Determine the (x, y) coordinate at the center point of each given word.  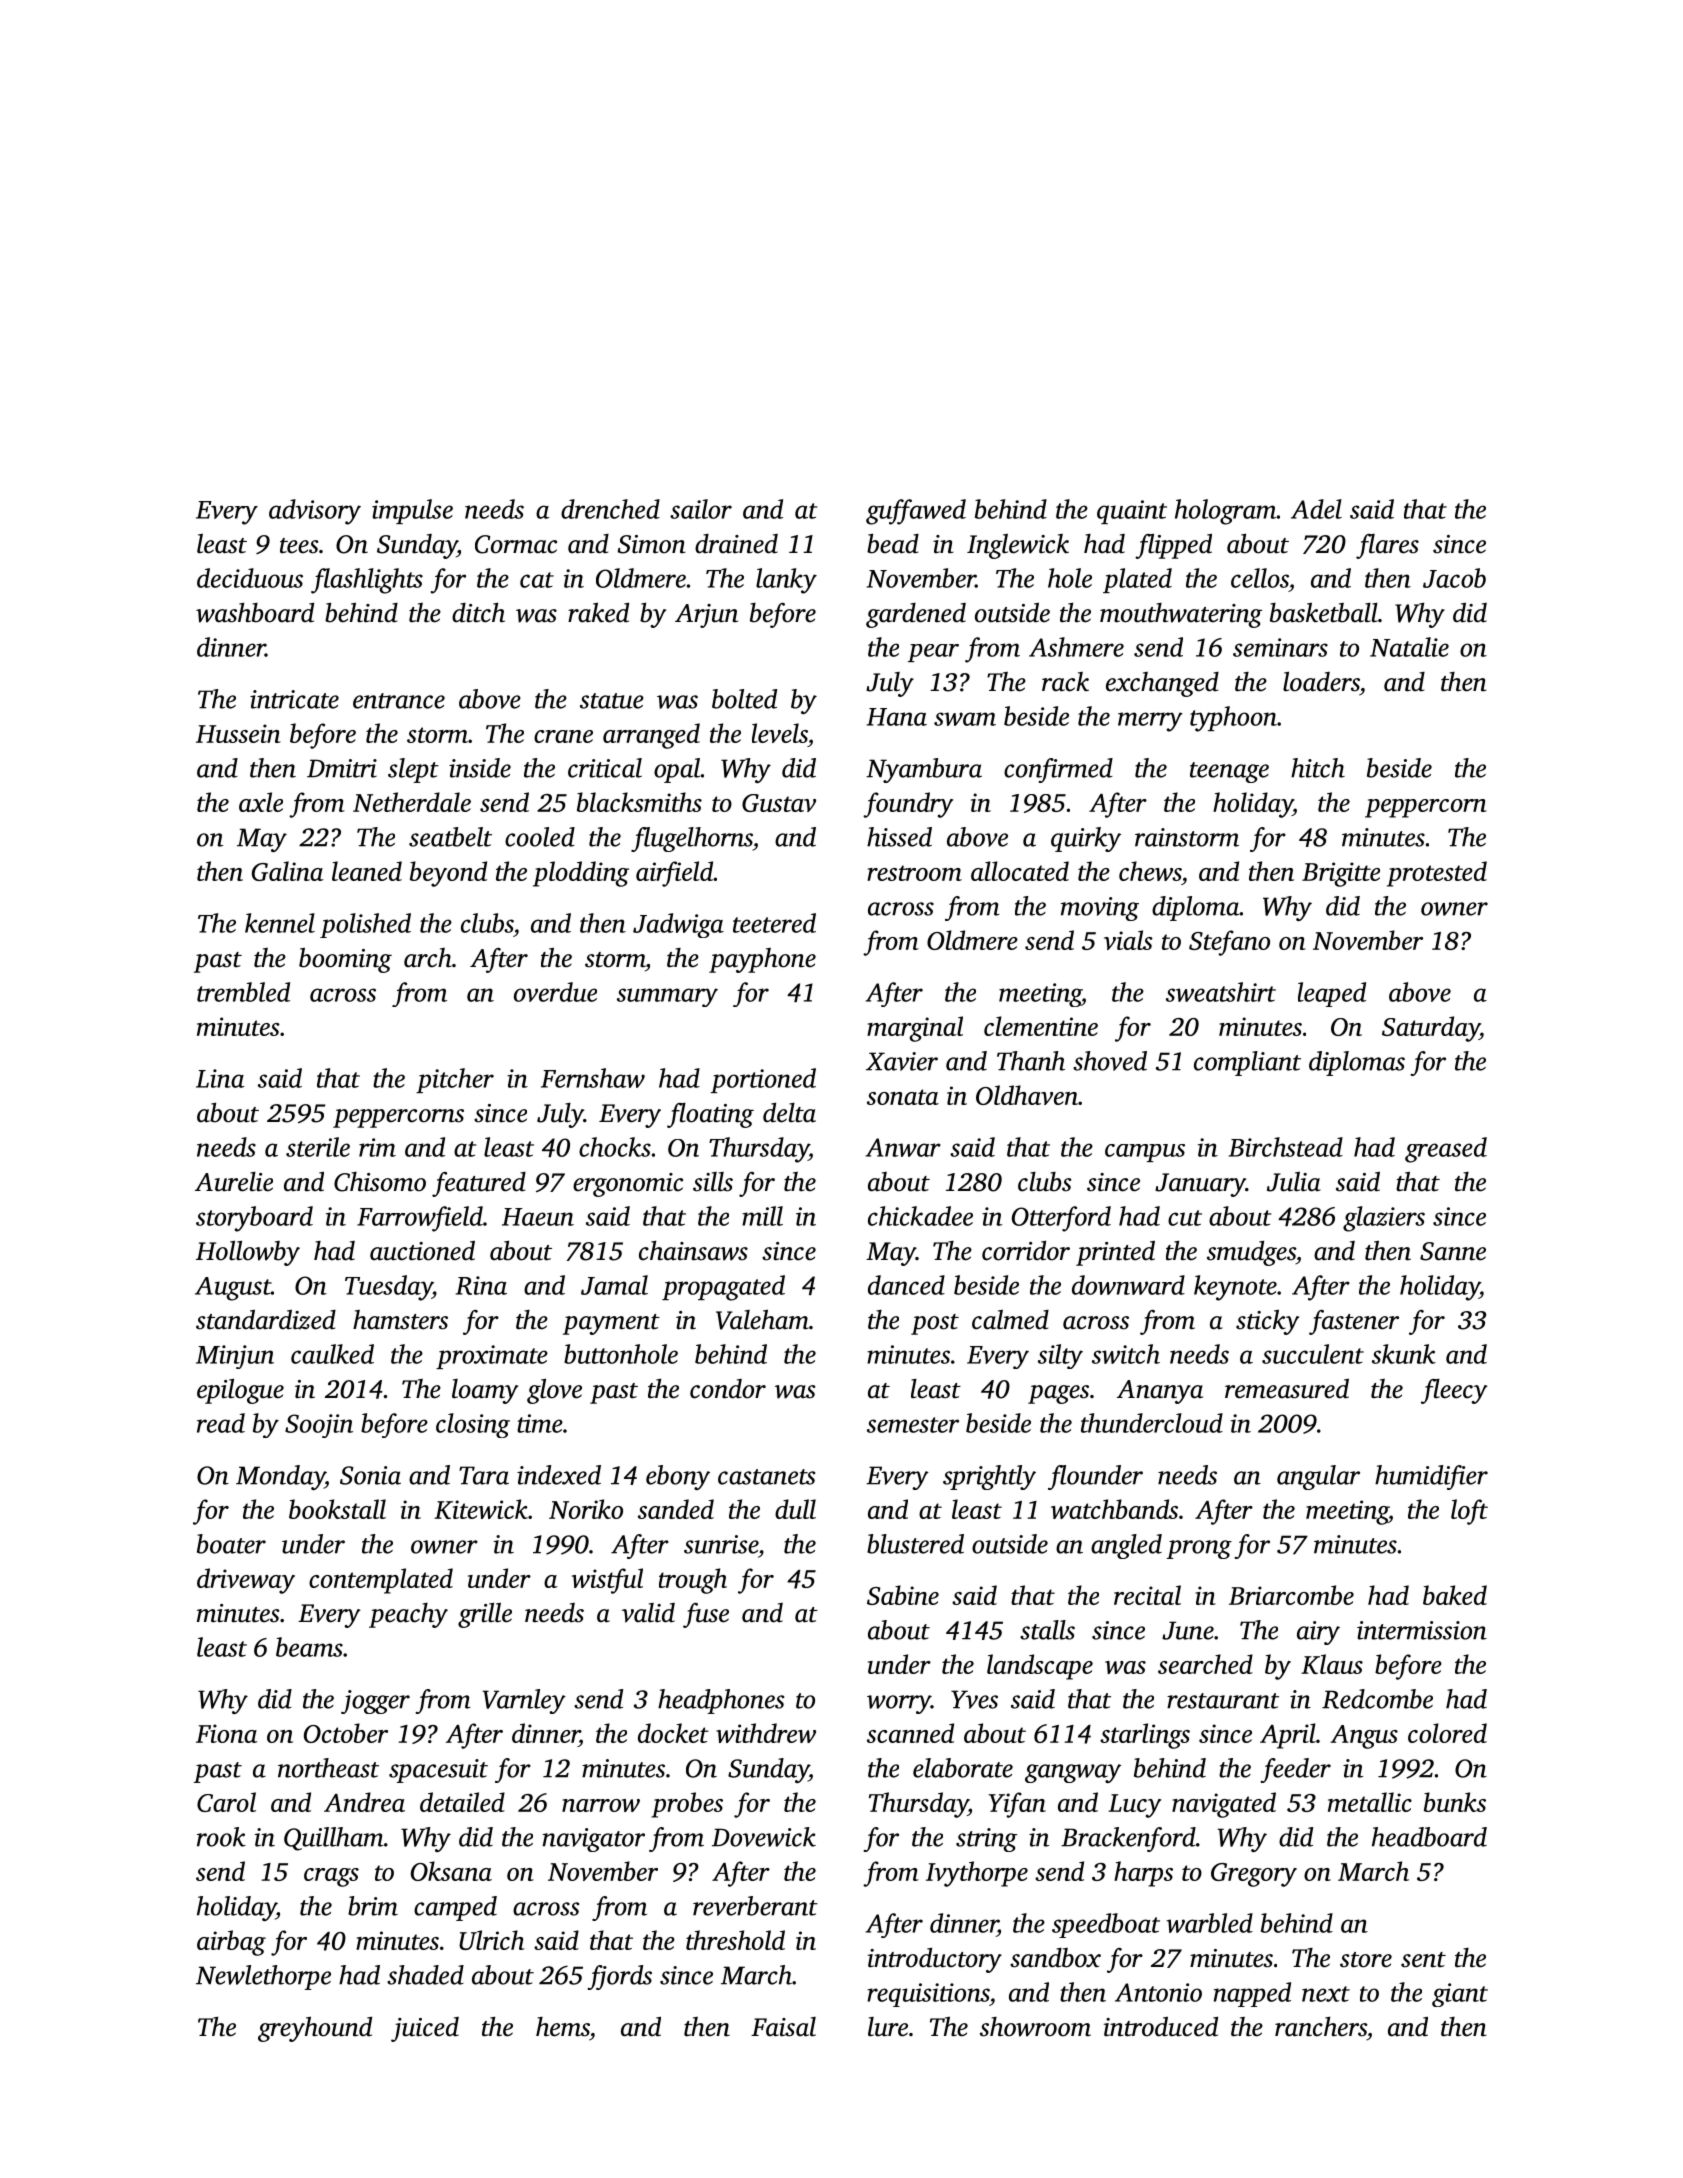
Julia (1294, 1182)
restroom (914, 873)
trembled (243, 992)
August (233, 1289)
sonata (903, 1097)
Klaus (1332, 1664)
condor (728, 1389)
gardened (916, 615)
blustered (915, 1544)
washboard (255, 613)
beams (309, 1647)
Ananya (1160, 1392)
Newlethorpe (263, 1977)
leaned (367, 871)
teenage (1229, 772)
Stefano (1229, 943)
